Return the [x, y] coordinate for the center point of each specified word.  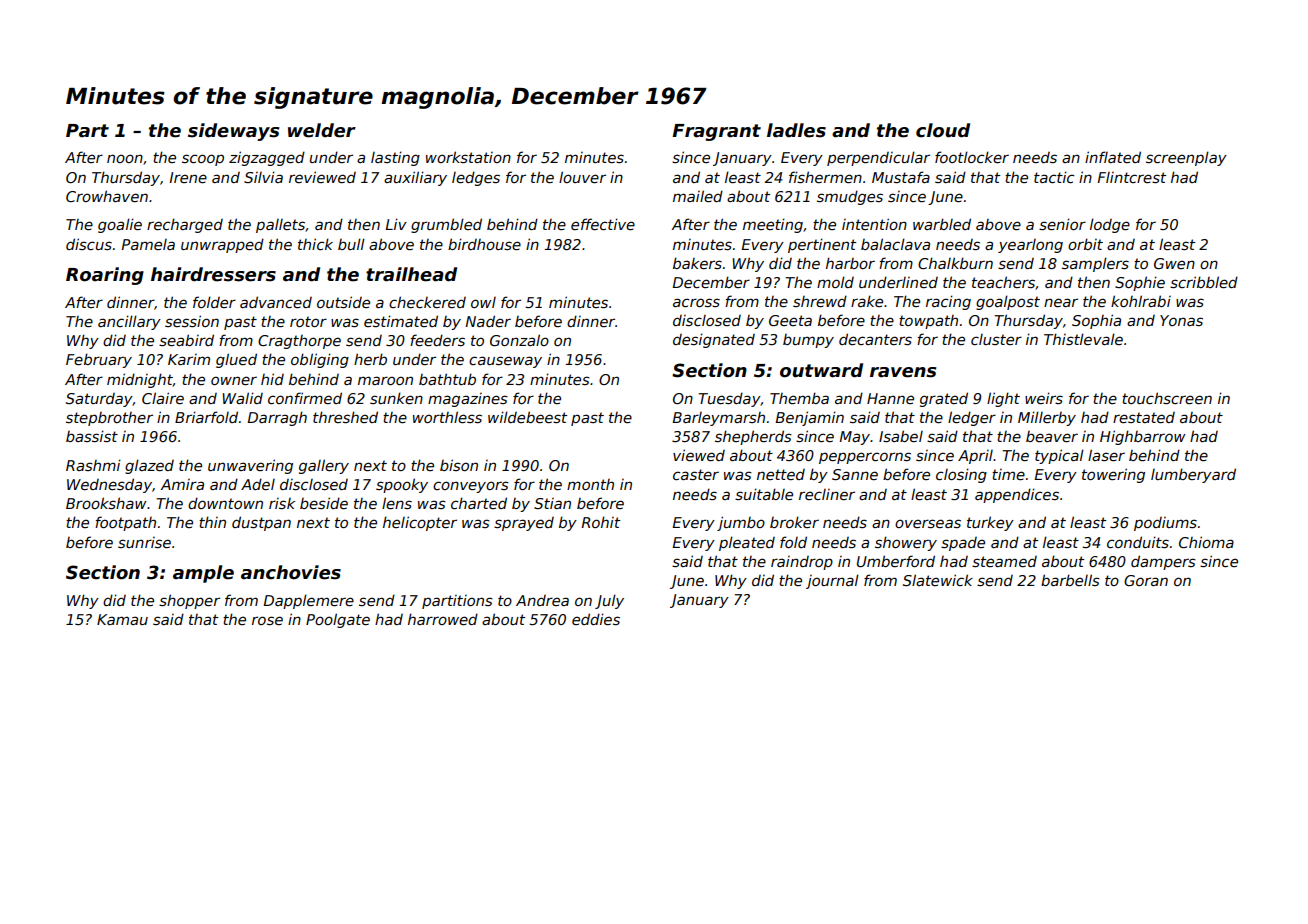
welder [322, 130]
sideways [234, 132]
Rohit [600, 522]
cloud [943, 130]
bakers [697, 263]
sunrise [144, 542]
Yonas [1181, 320]
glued [236, 360]
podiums [1165, 524]
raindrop [802, 563]
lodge [1110, 225]
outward [821, 370]
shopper [189, 601]
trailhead [411, 274]
